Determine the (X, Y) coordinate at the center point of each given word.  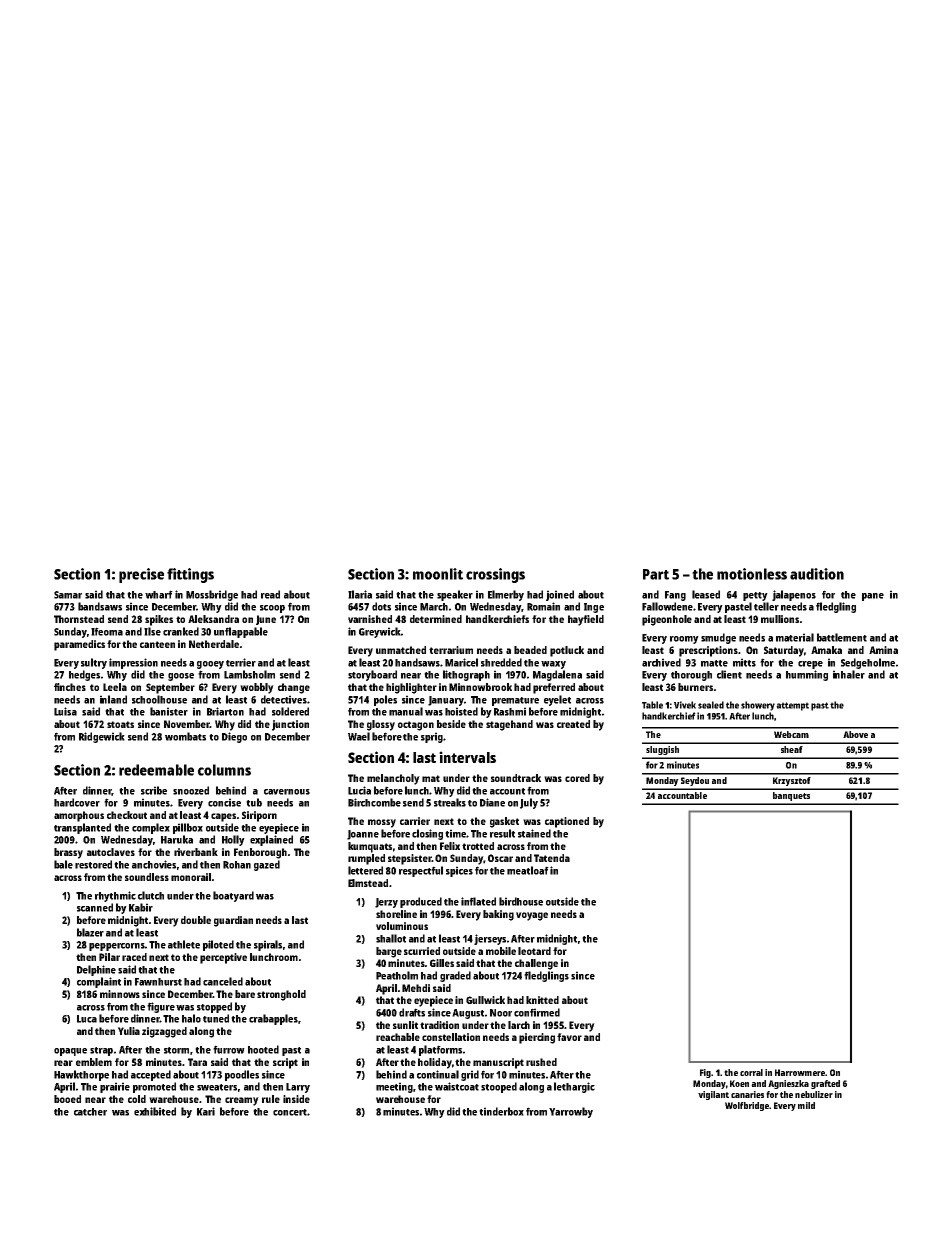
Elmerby (506, 595)
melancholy (393, 779)
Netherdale (214, 644)
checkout (127, 815)
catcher (90, 1112)
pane (873, 597)
